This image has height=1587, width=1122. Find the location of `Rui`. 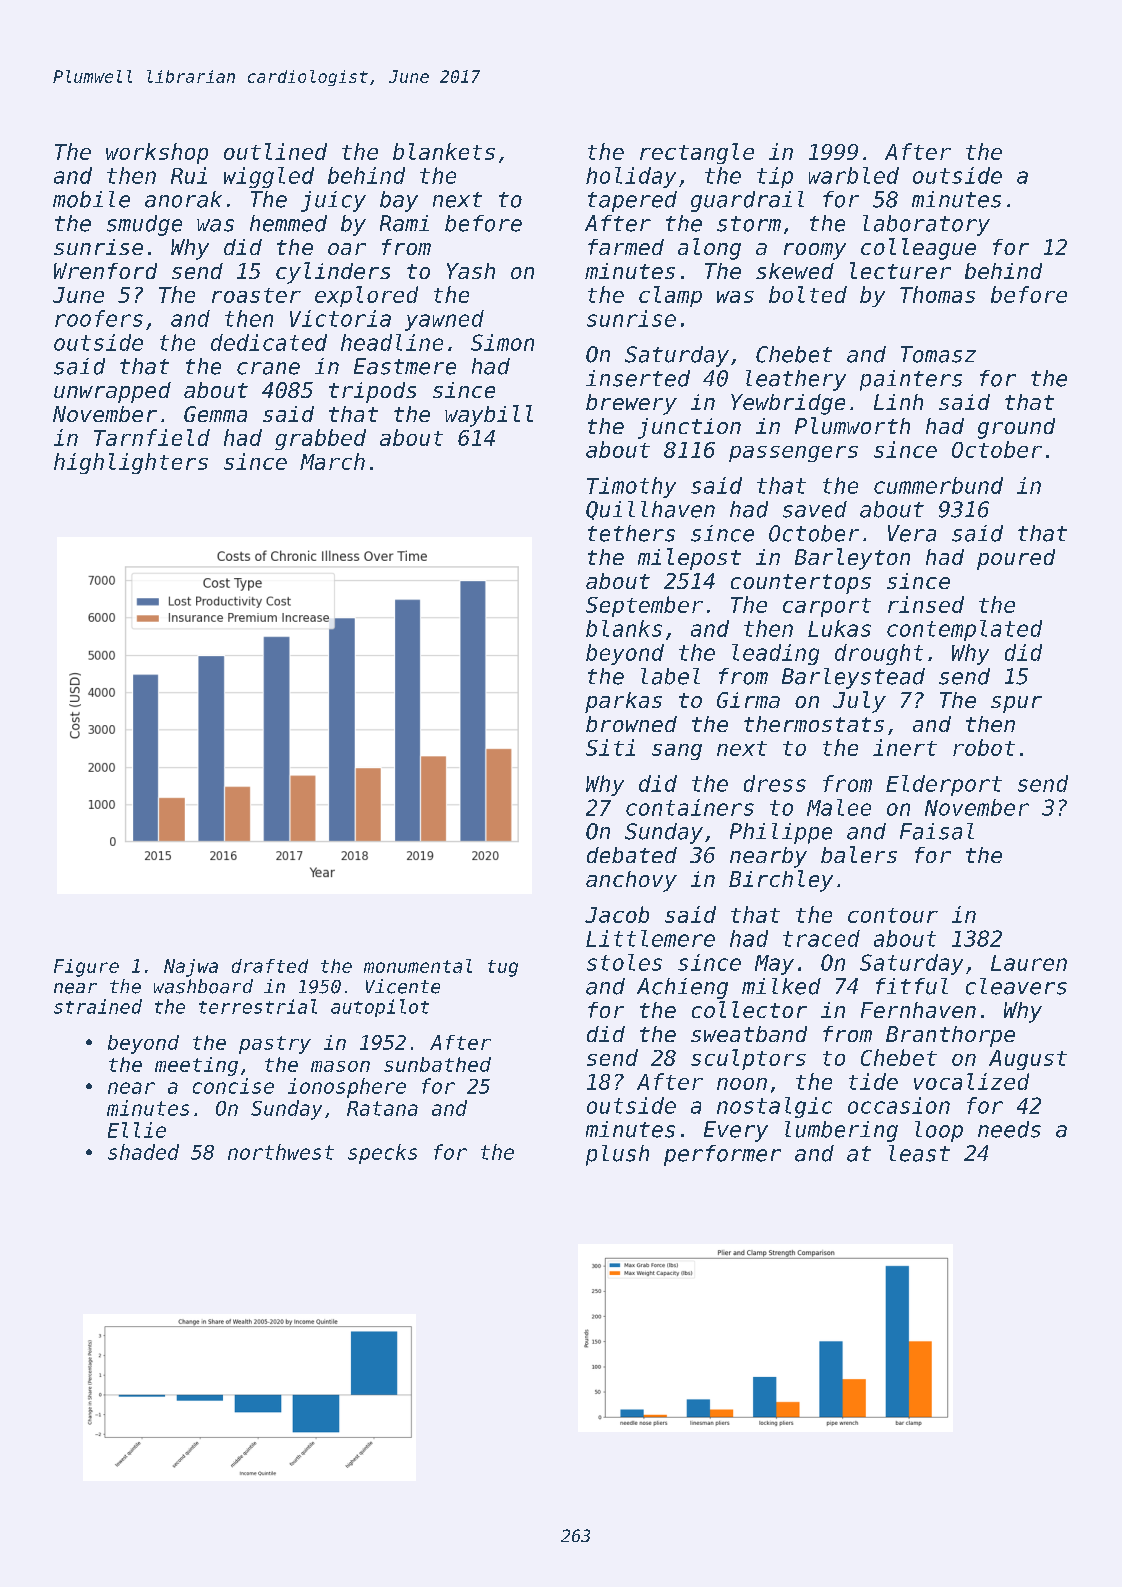

Rui is located at coordinates (189, 175).
